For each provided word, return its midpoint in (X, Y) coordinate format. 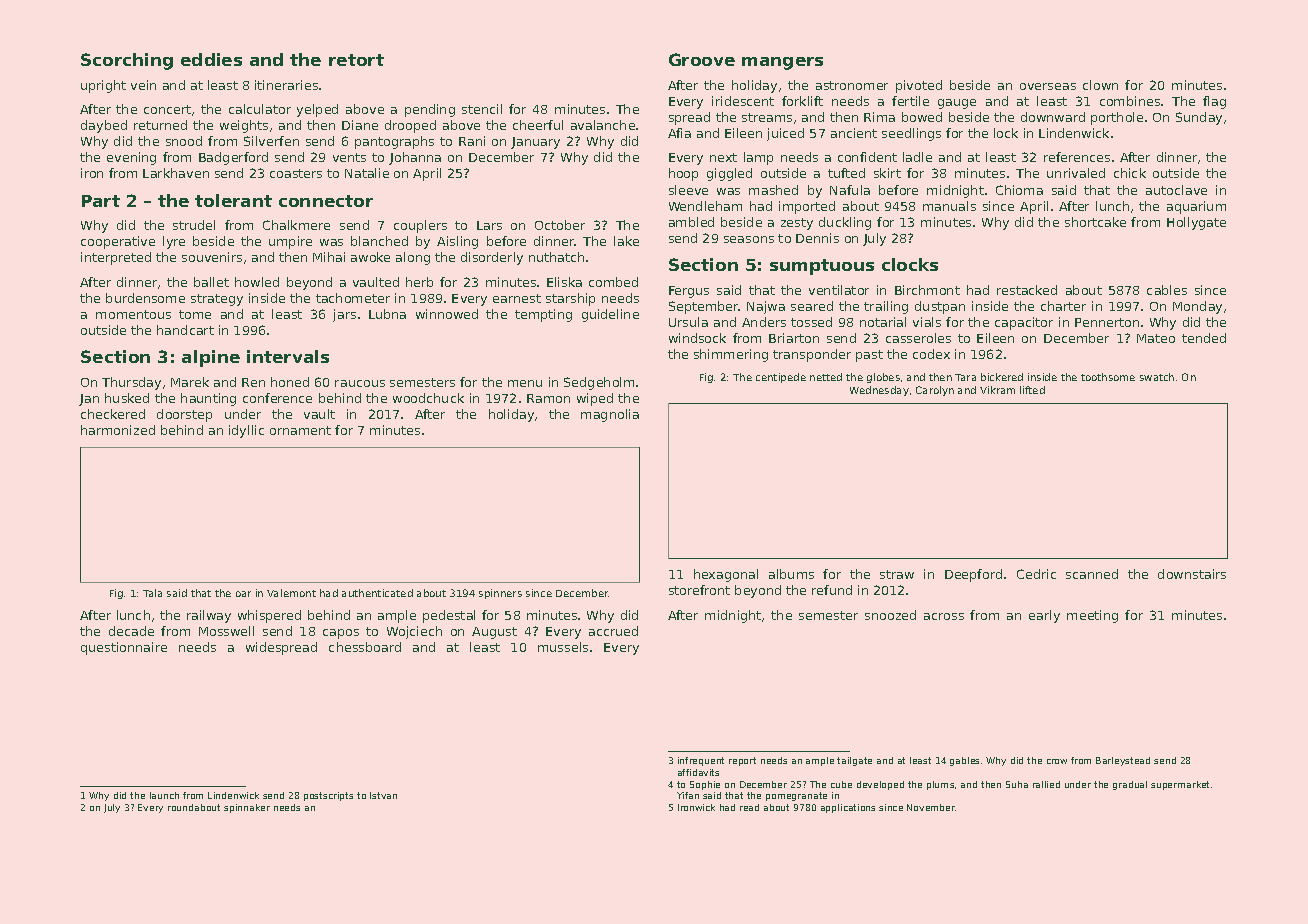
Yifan (688, 795)
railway (209, 616)
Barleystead (1123, 761)
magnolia (610, 415)
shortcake (1095, 222)
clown (1100, 85)
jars (344, 315)
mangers (782, 63)
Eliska (564, 282)
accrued (613, 631)
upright (103, 86)
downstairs (1192, 574)
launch (164, 795)
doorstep (184, 415)
